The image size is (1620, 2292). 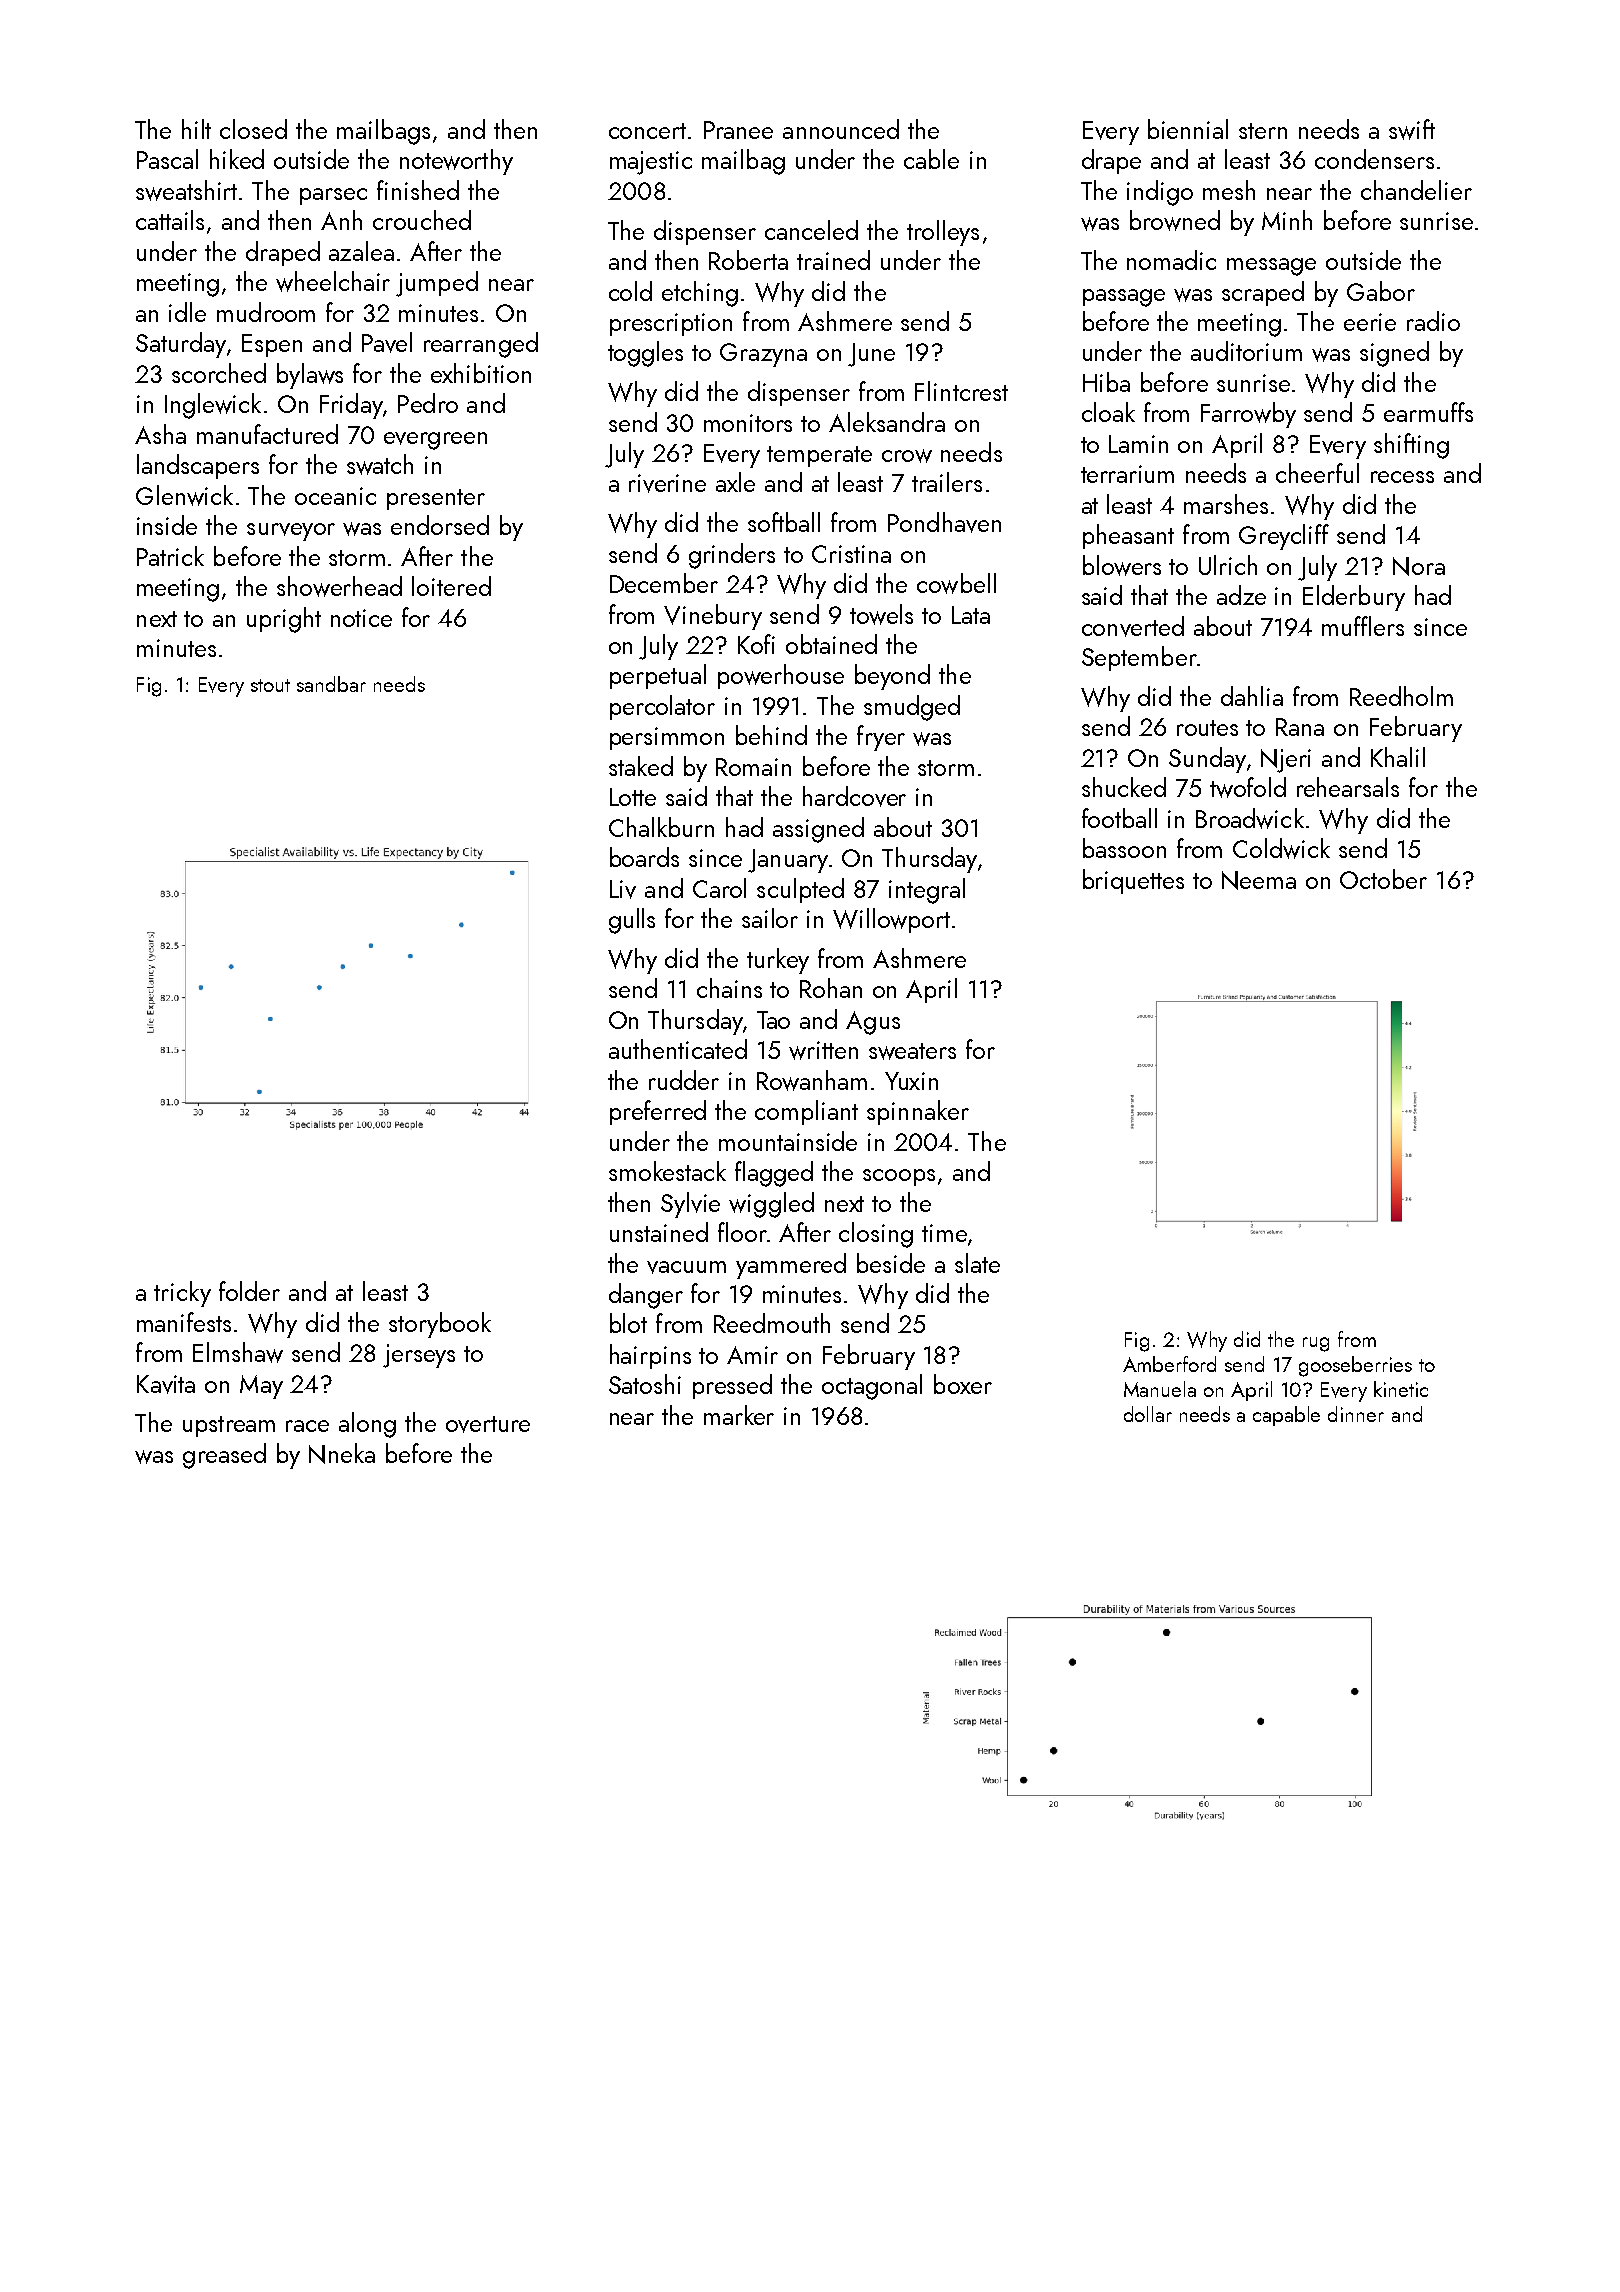 I want to click on Nneka, so click(x=342, y=1453).
